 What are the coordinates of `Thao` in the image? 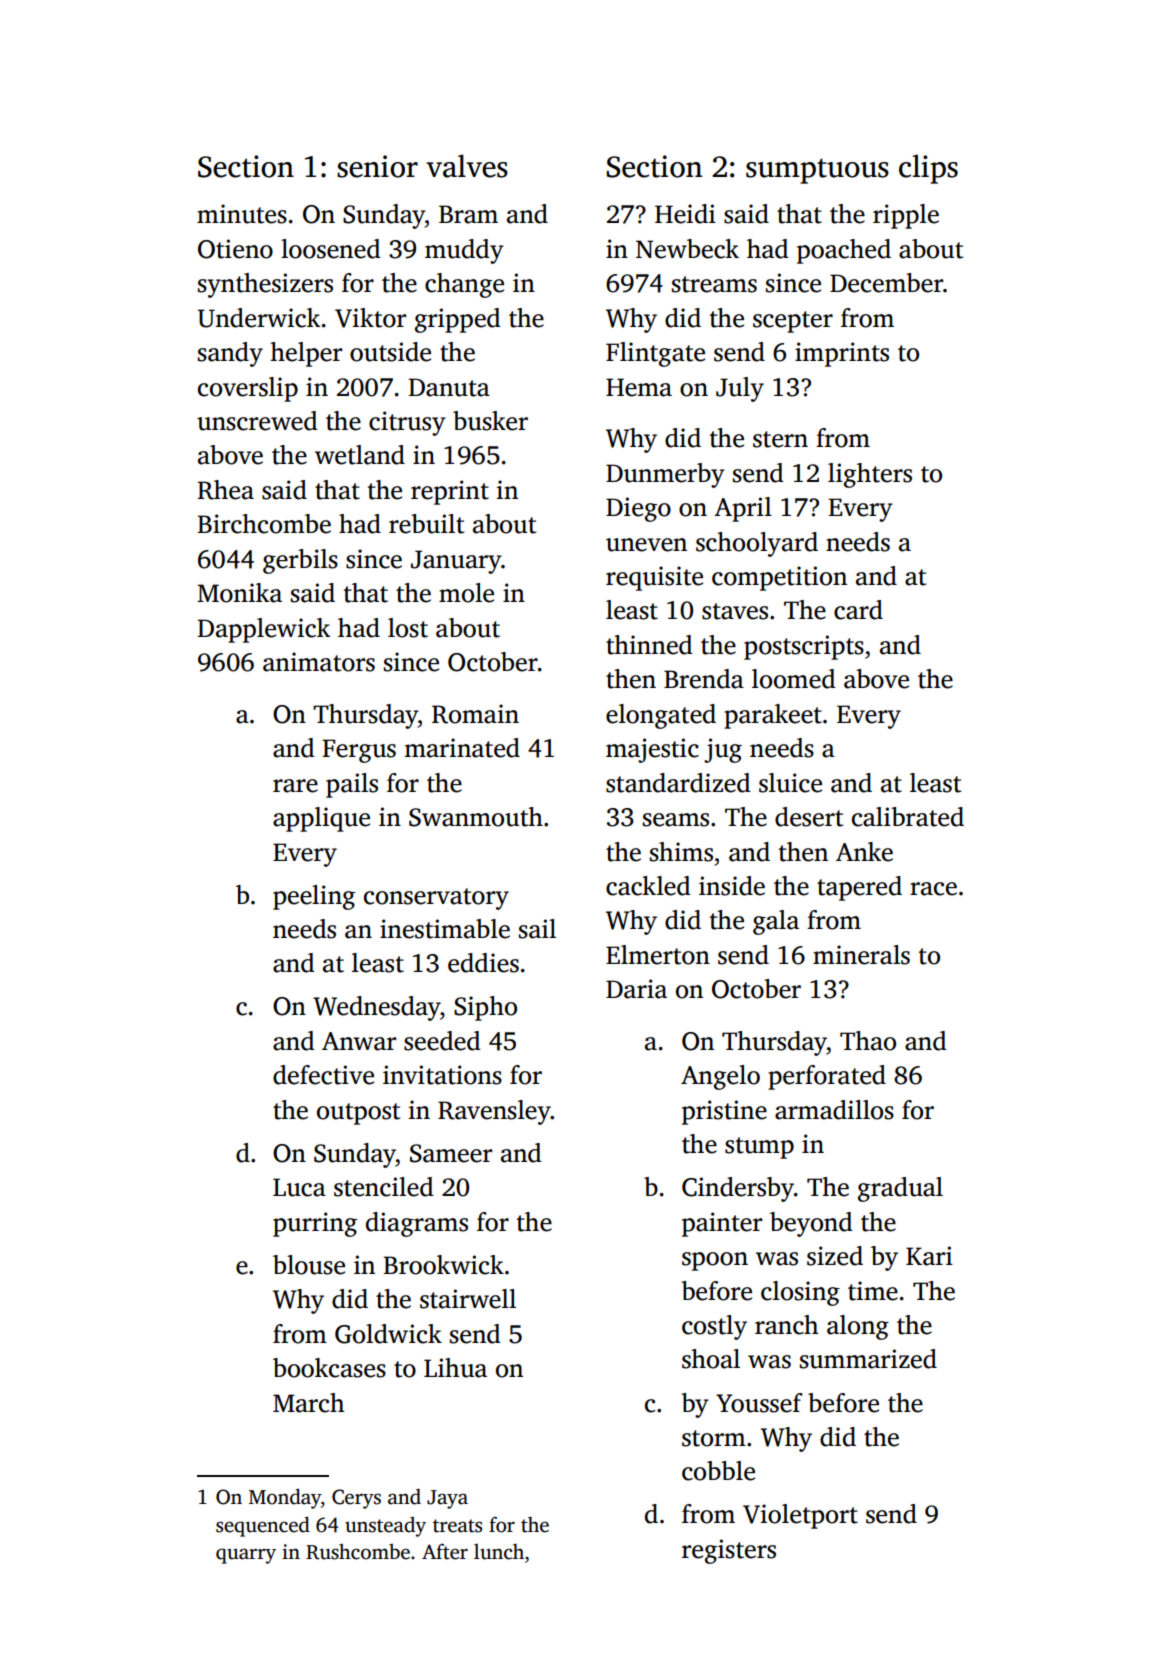 It's located at (868, 1041).
